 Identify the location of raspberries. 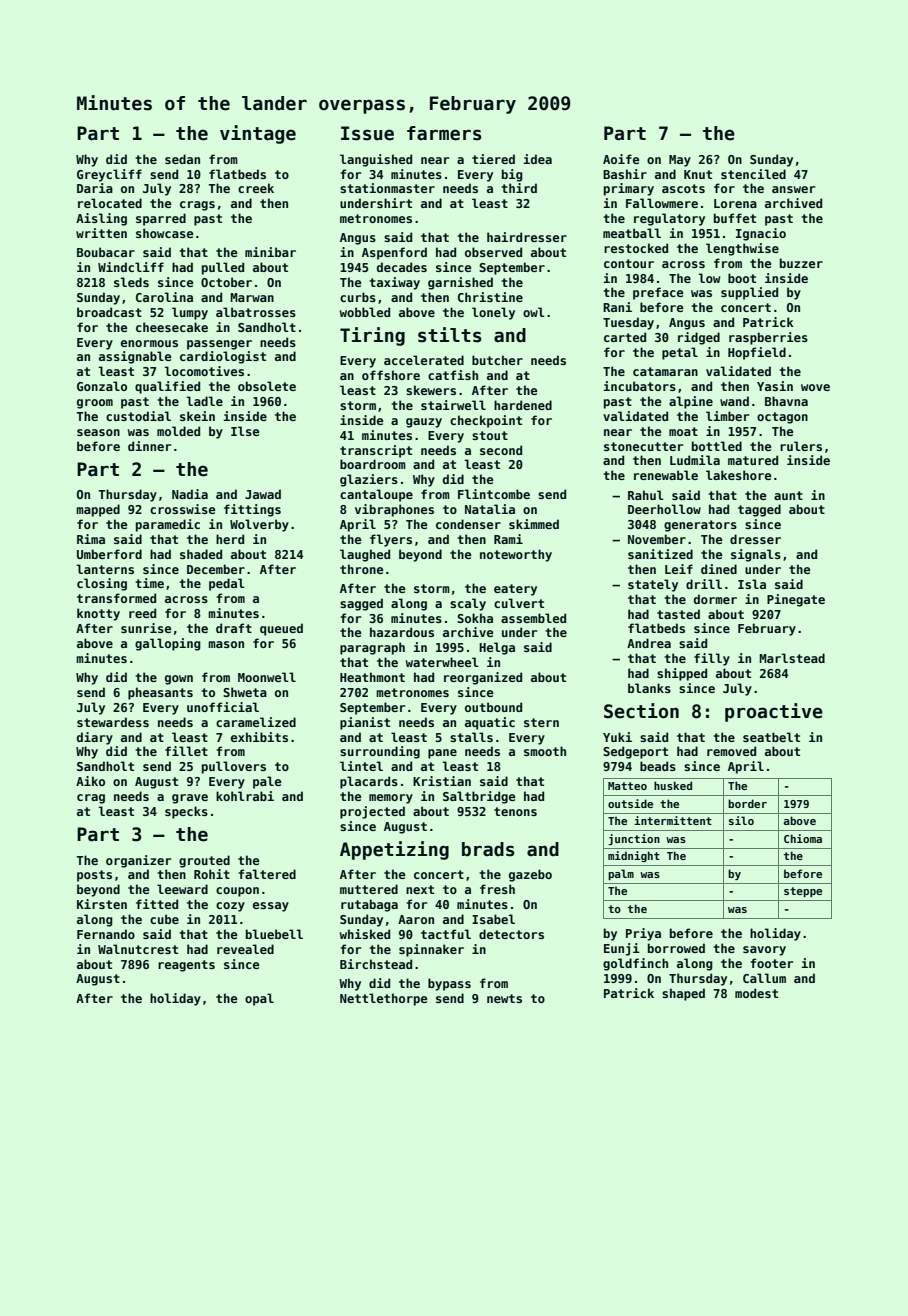
(768, 338).
